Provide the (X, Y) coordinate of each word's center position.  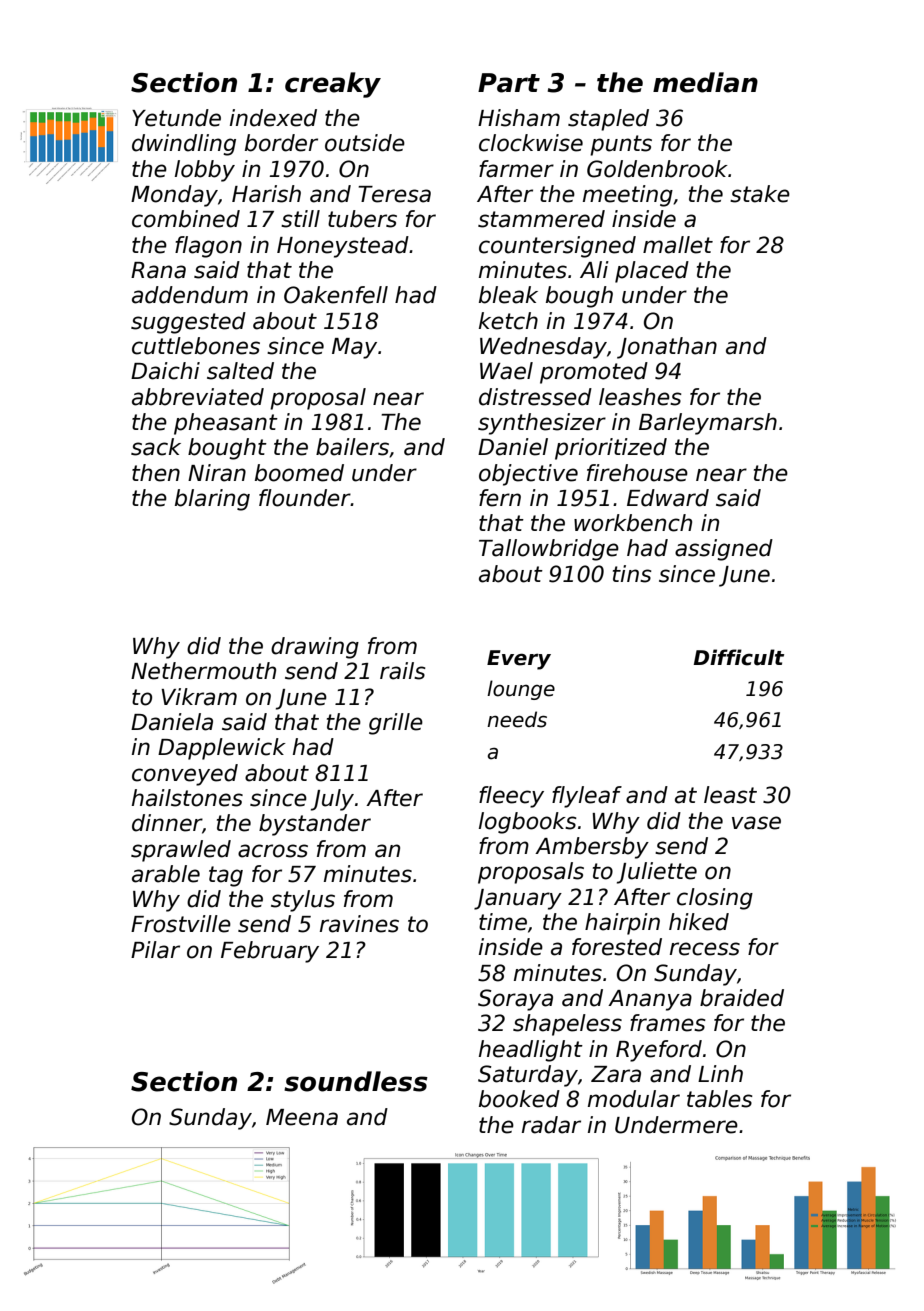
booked (519, 1099)
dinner (167, 823)
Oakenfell (336, 295)
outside (365, 143)
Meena (302, 1117)
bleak (508, 295)
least (730, 795)
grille (396, 724)
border (281, 143)
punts (621, 145)
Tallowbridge (549, 550)
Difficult (739, 657)
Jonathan (667, 348)
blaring (212, 500)
